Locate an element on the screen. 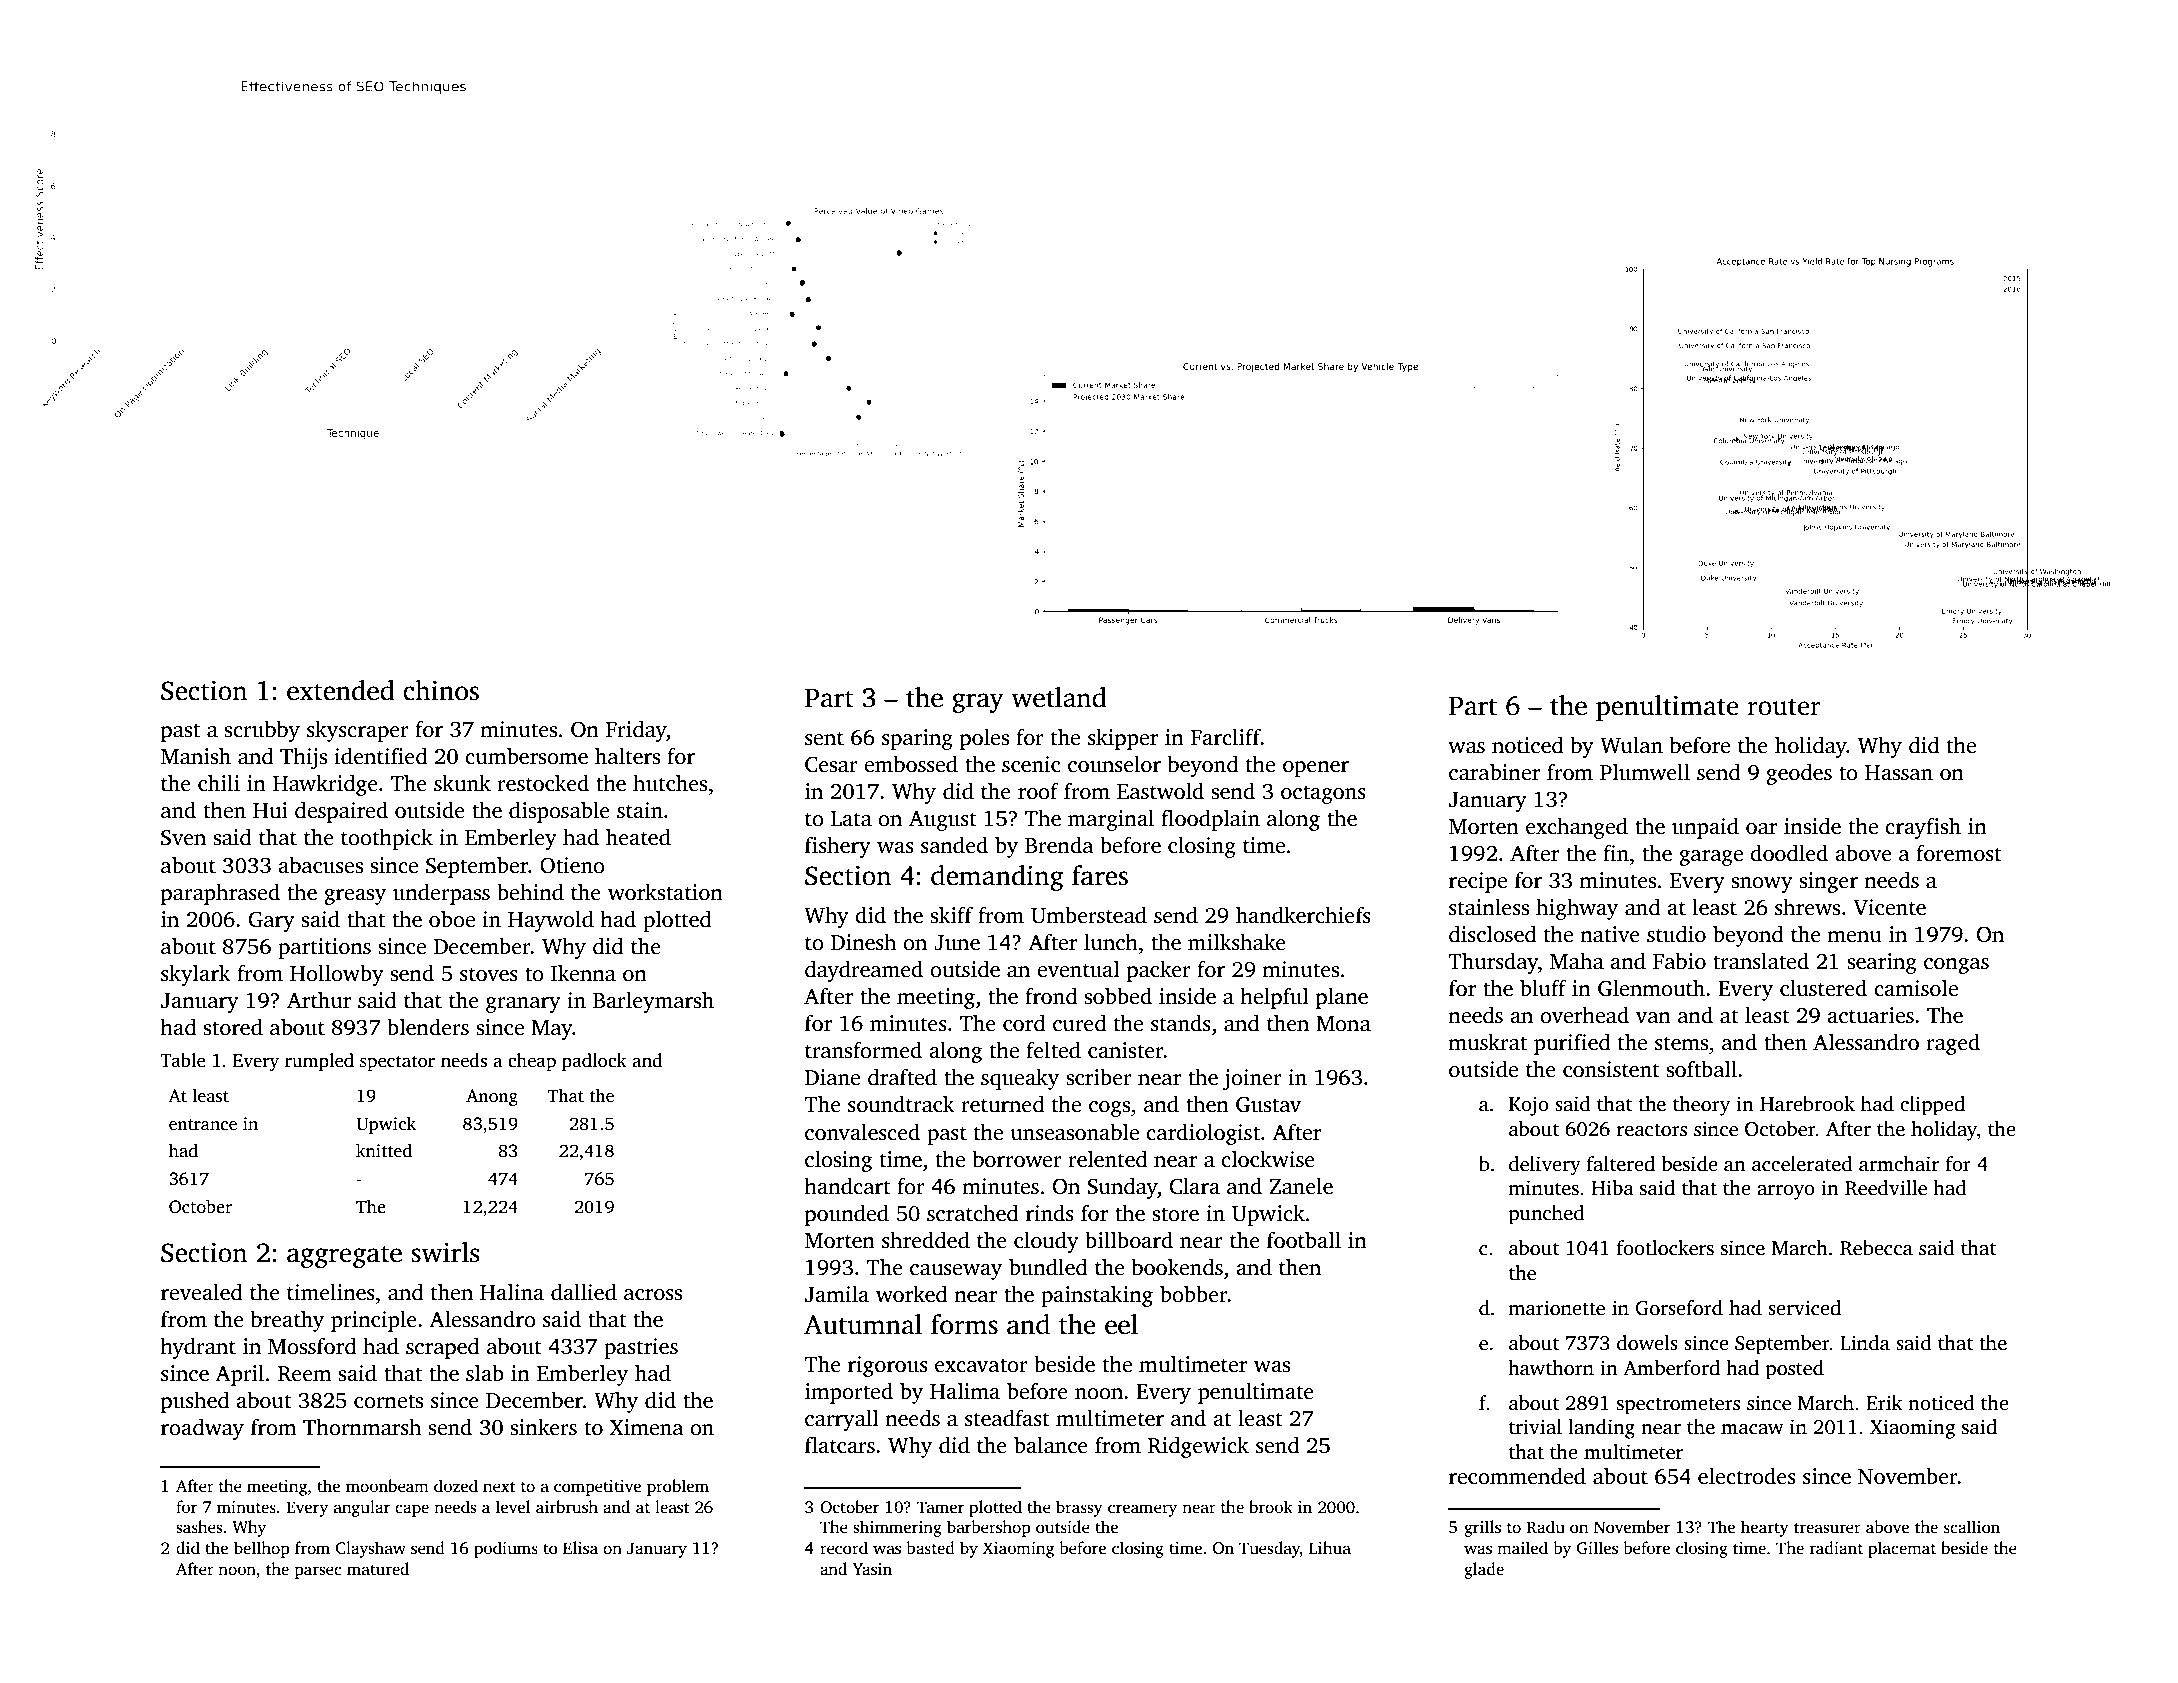 The width and height of the screenshot is (2178, 1683). extended is located at coordinates (341, 690).
